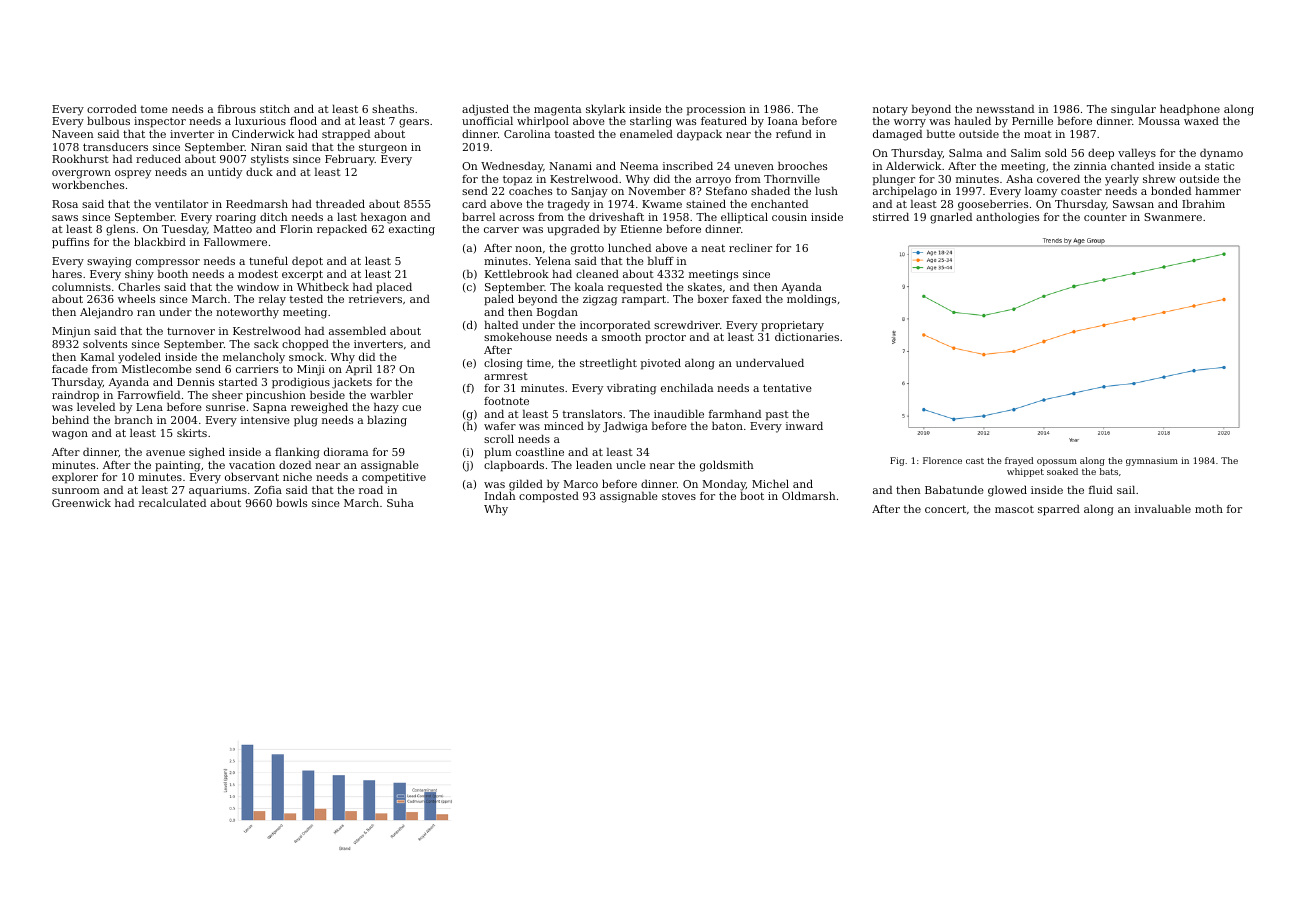  I want to click on sail, so click(1126, 489).
